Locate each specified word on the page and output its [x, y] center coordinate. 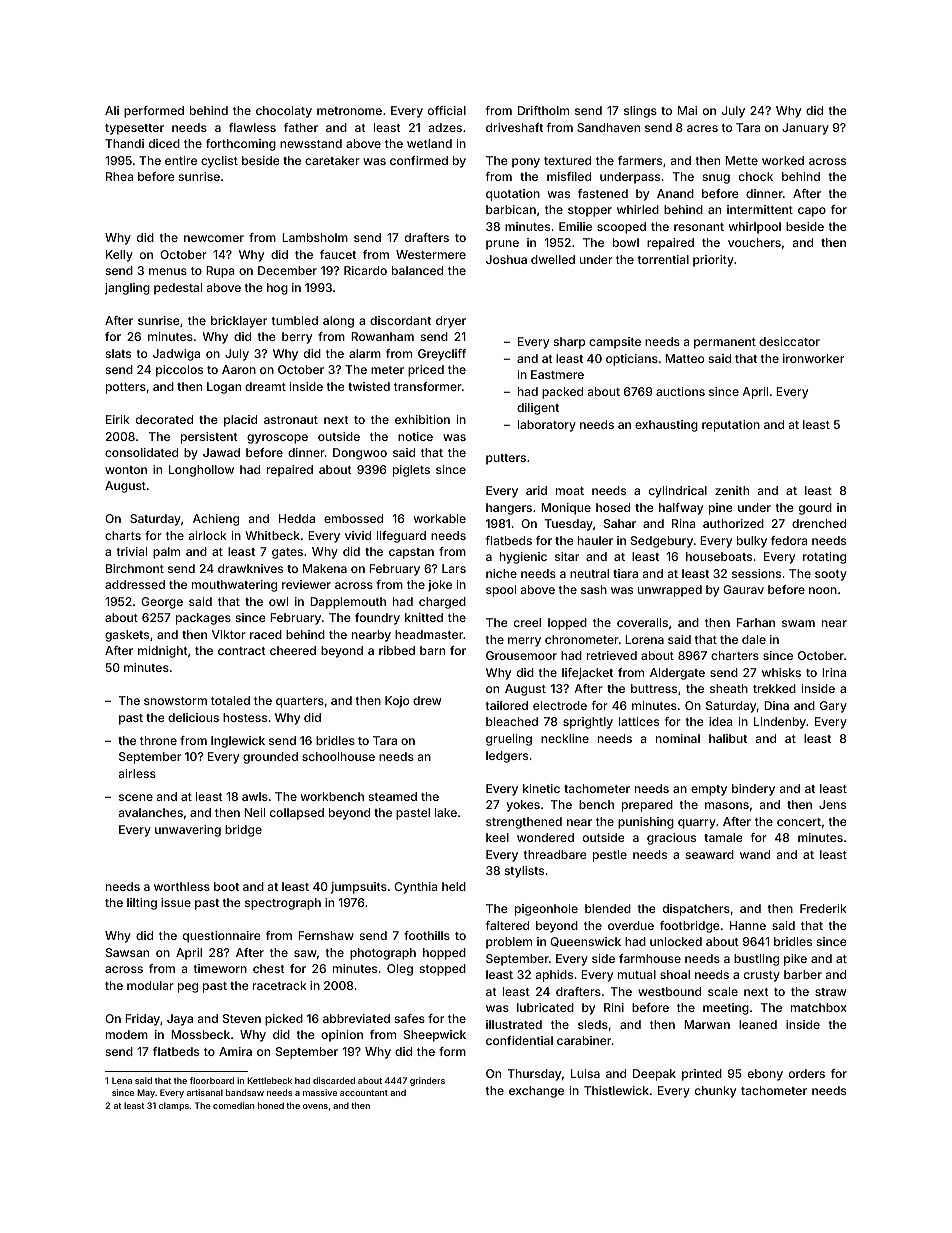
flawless [252, 127]
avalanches [151, 812]
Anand [675, 193]
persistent [209, 438]
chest [269, 968]
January [805, 129]
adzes [445, 127]
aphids [554, 976]
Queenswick [585, 942]
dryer [451, 322]
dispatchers [696, 910]
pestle [610, 856]
